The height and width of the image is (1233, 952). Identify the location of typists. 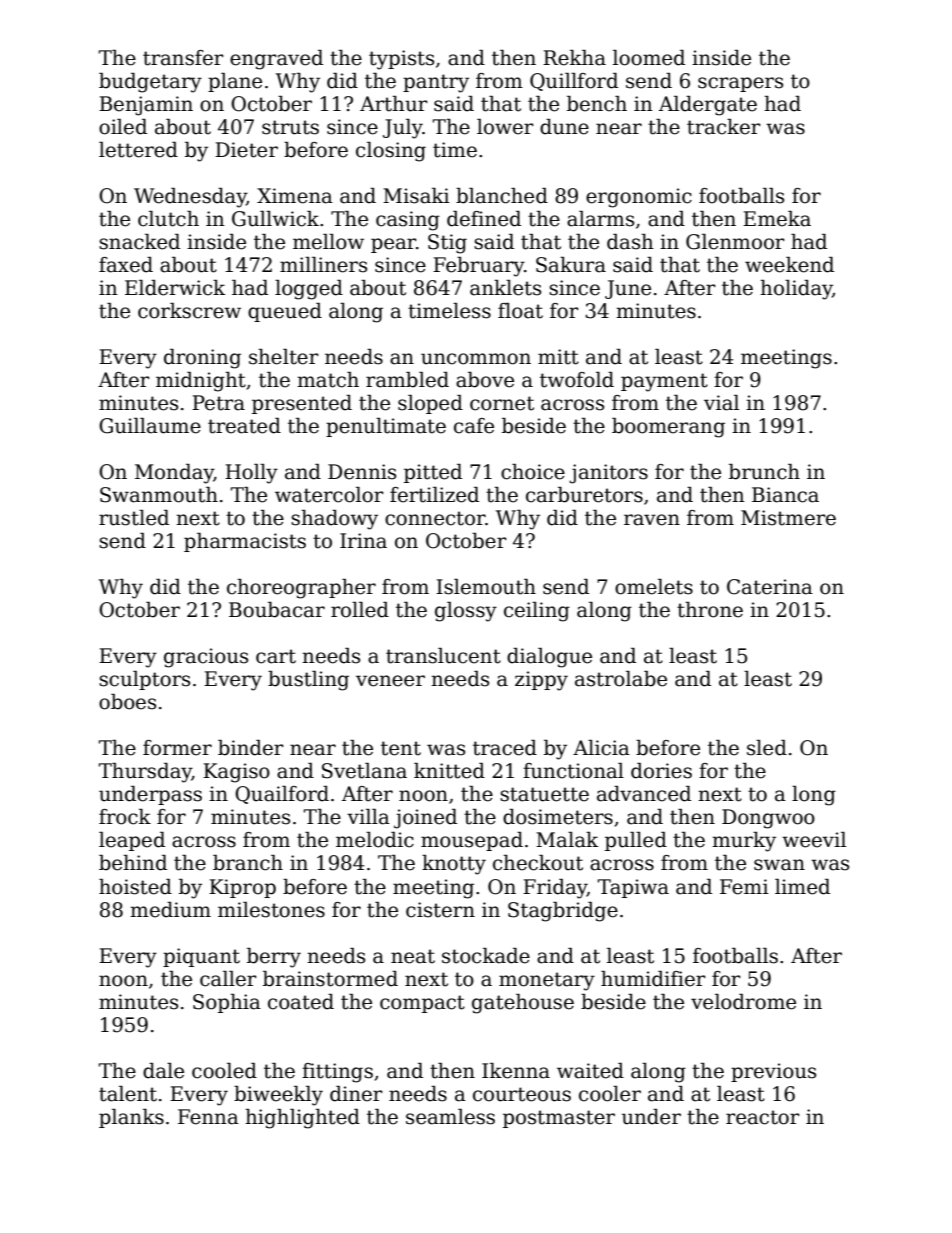
(401, 60).
